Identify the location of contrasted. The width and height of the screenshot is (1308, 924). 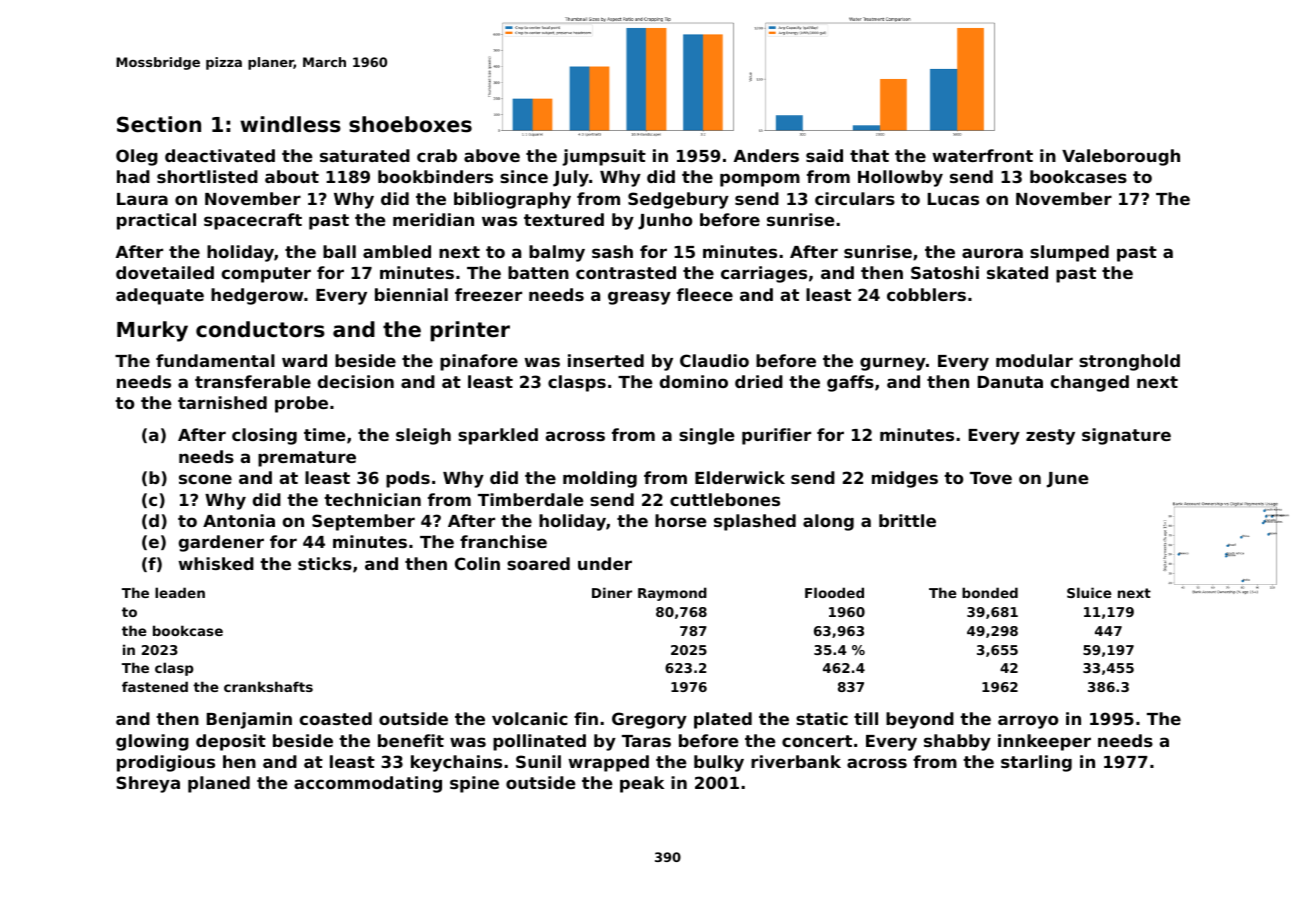
(626, 272).
